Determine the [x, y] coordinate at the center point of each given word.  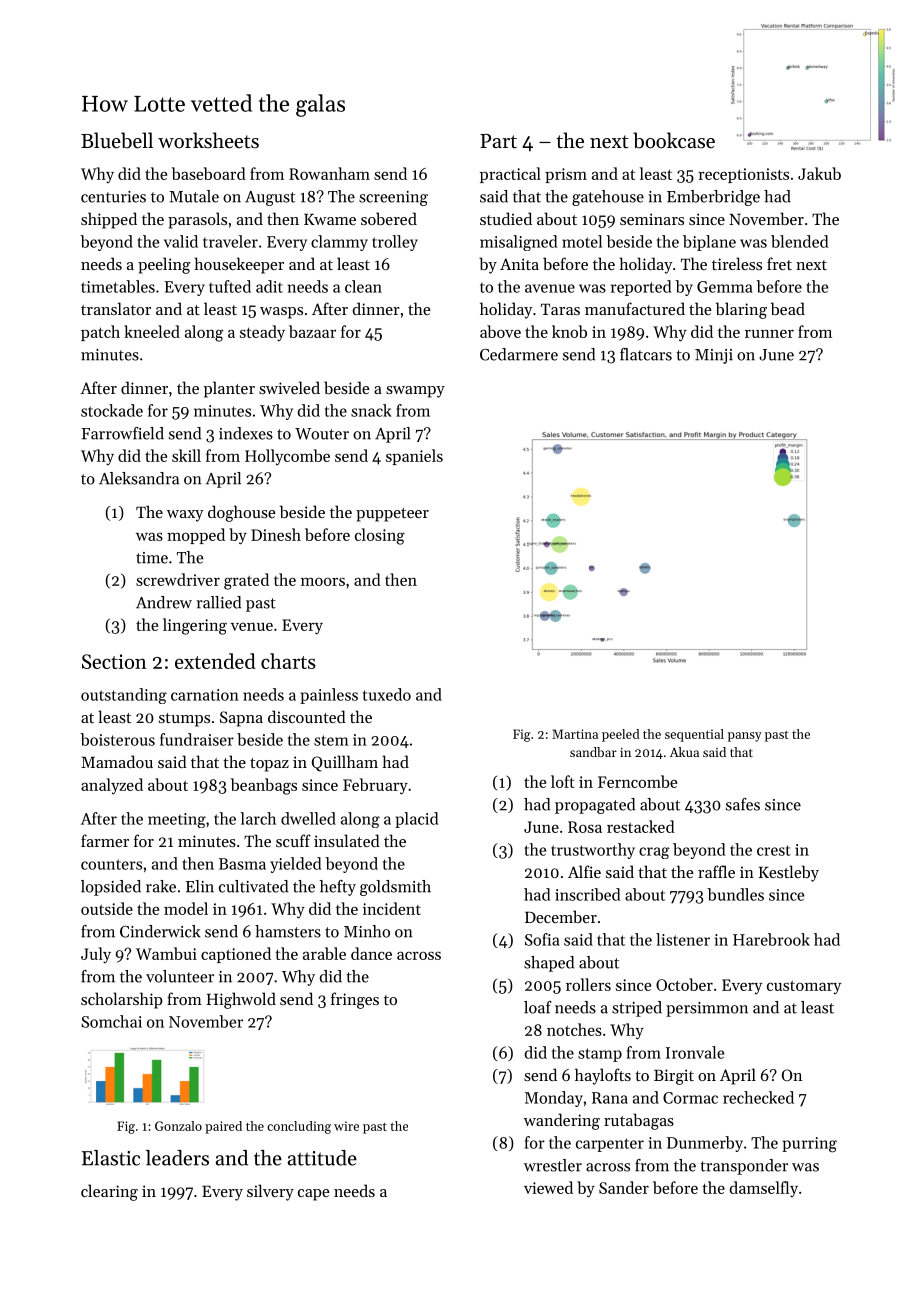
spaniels [414, 457]
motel [582, 241]
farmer [105, 840]
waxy [185, 516]
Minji [714, 356]
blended [799, 241]
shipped [109, 220]
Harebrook [771, 939]
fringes [355, 1000]
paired [223, 1127]
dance [371, 953]
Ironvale [695, 1052]
